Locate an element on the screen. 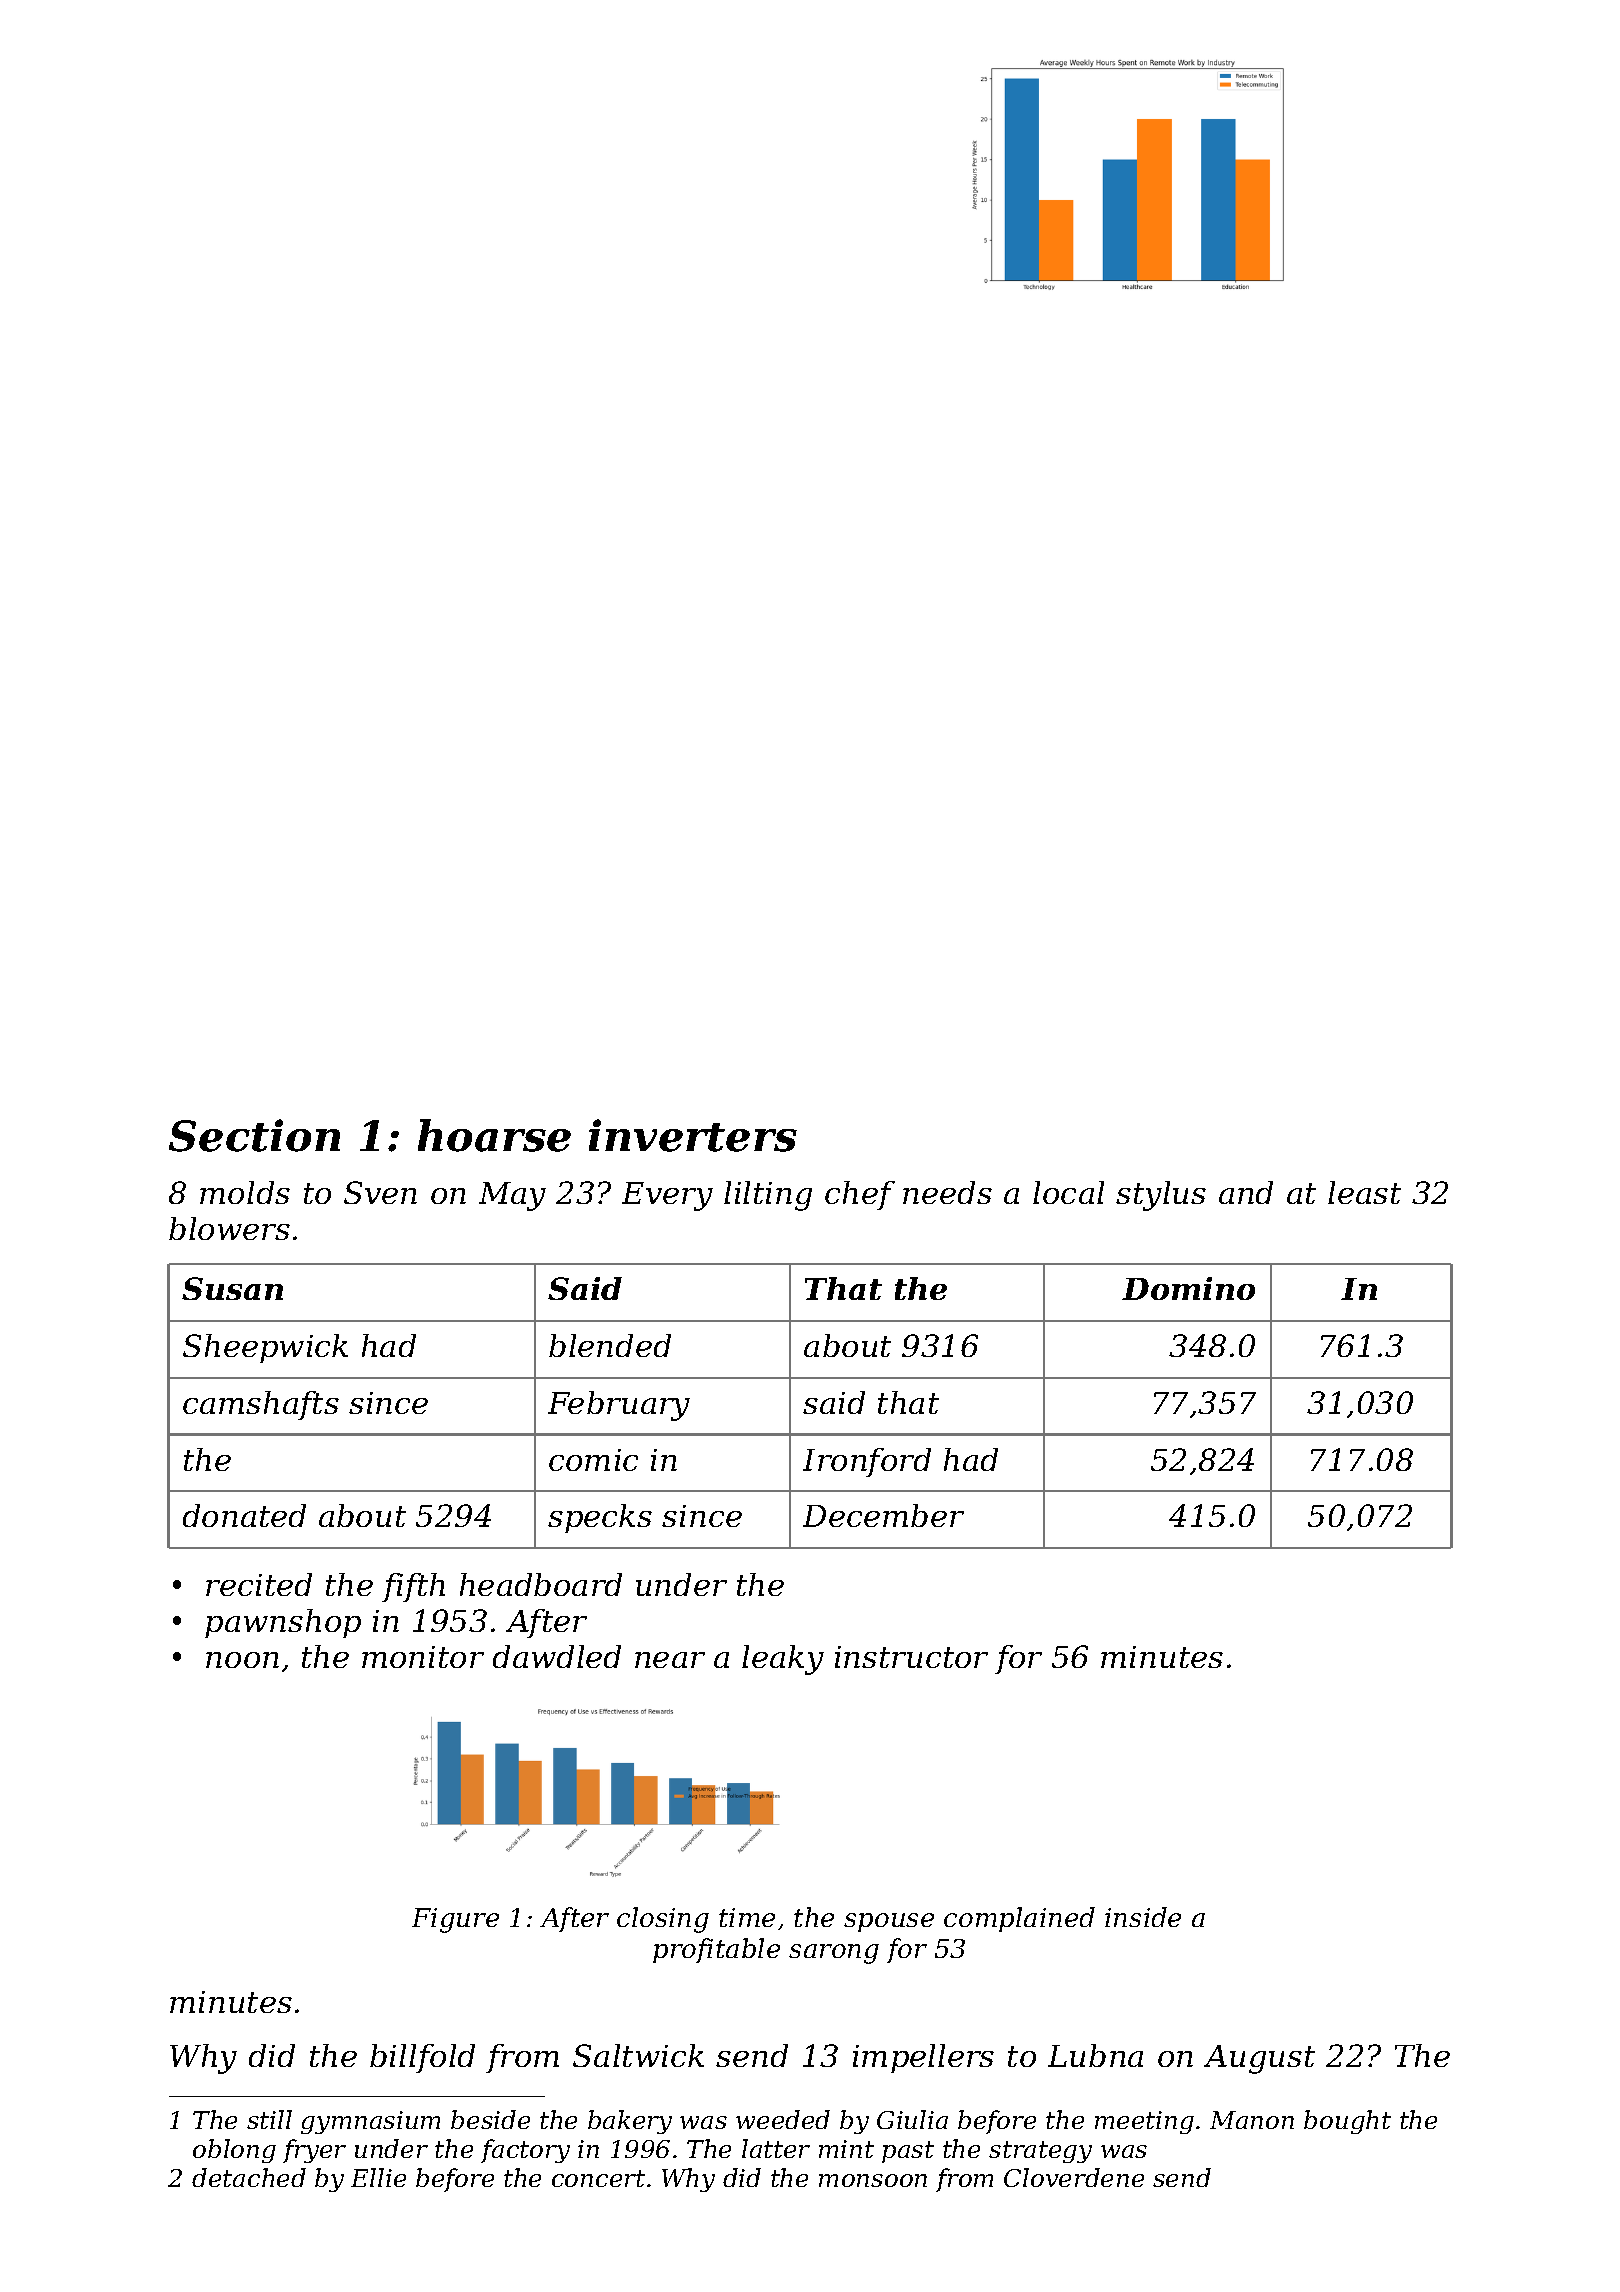 The height and width of the screenshot is (2292, 1620). inside is located at coordinates (1143, 1917).
